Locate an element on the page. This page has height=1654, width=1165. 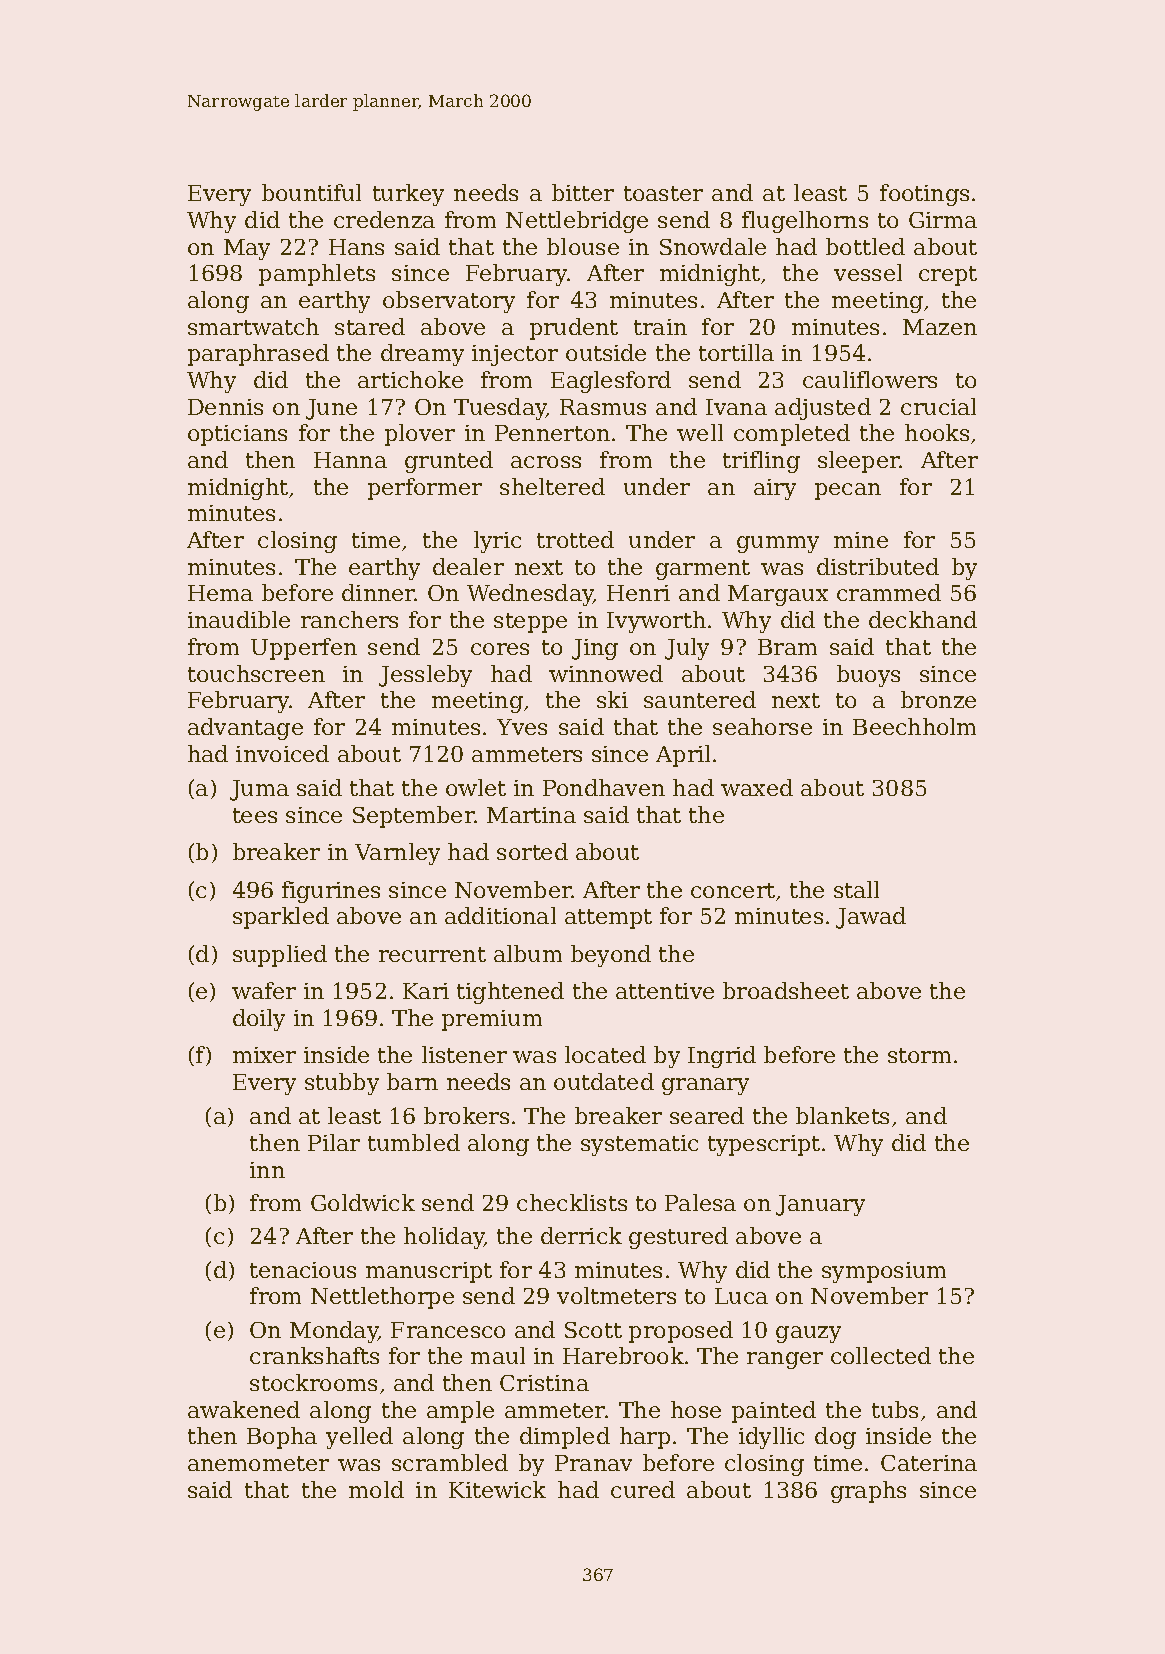
flugelhorns is located at coordinates (805, 222).
